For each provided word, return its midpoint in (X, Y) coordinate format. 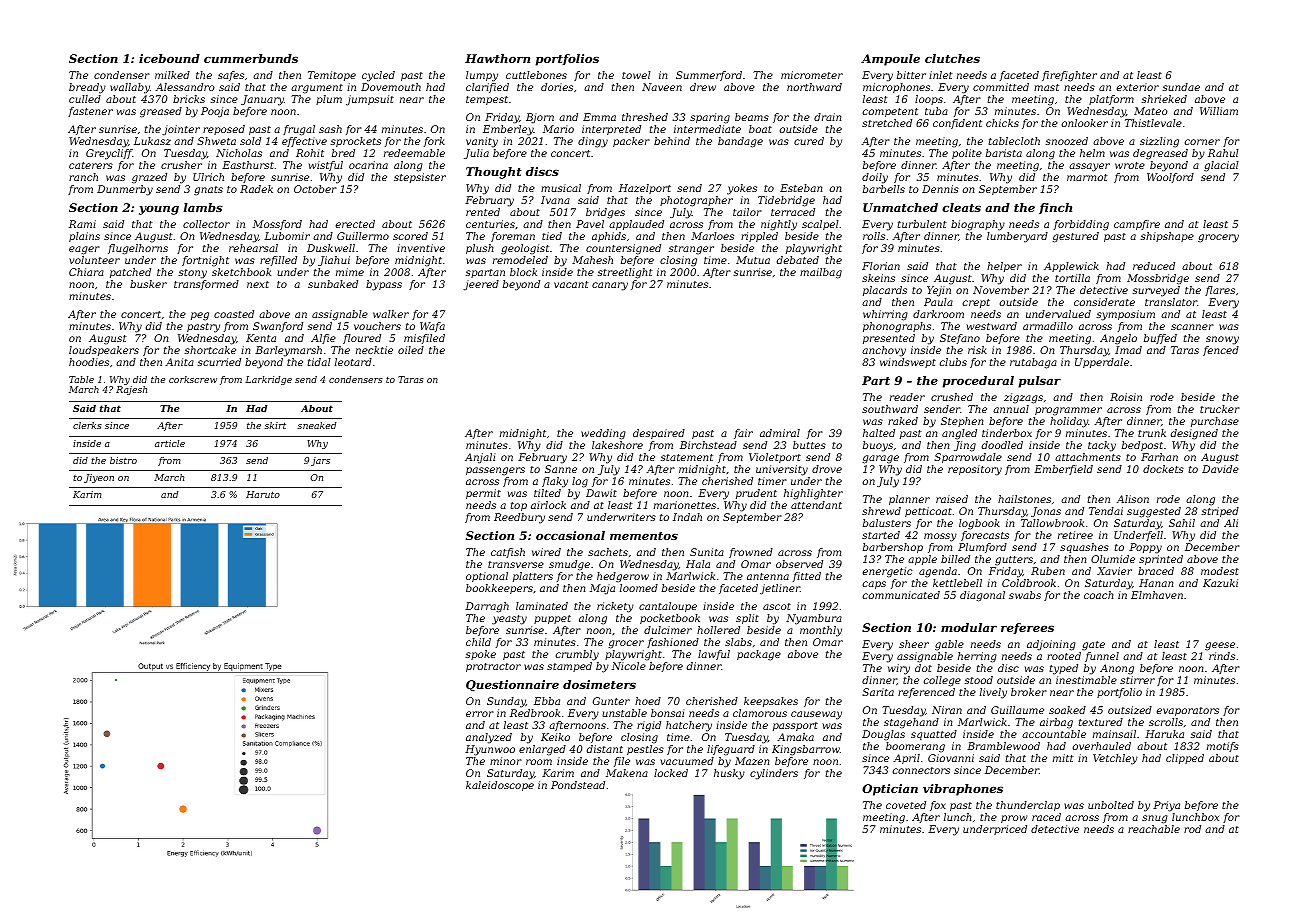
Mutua (753, 260)
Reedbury (519, 518)
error (480, 714)
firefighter (1069, 76)
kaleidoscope (500, 786)
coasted (234, 314)
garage (880, 459)
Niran (947, 710)
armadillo (1048, 326)
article (170, 443)
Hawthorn (497, 58)
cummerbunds (251, 58)
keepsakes (771, 702)
